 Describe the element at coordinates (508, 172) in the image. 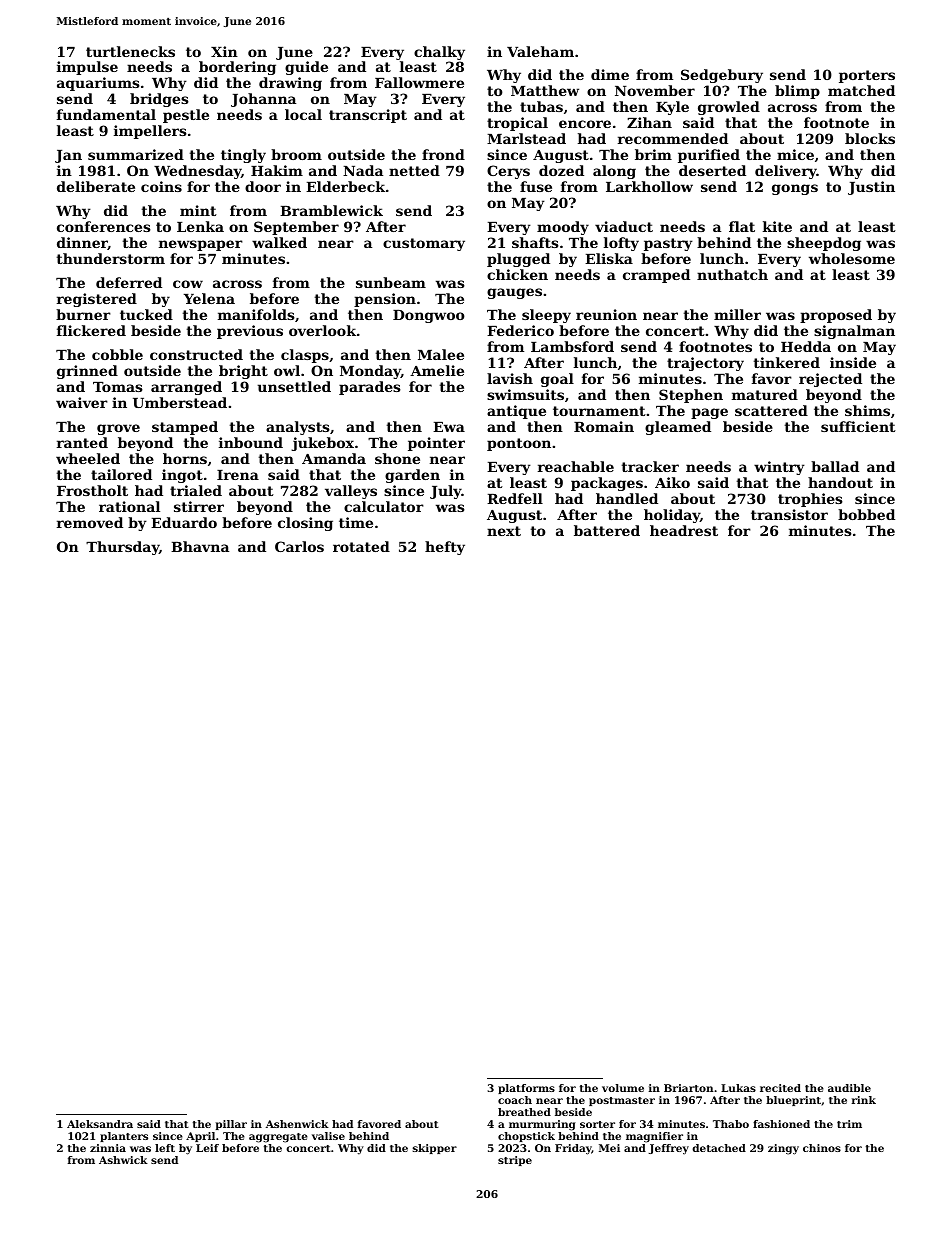

I see `Cerys` at that location.
